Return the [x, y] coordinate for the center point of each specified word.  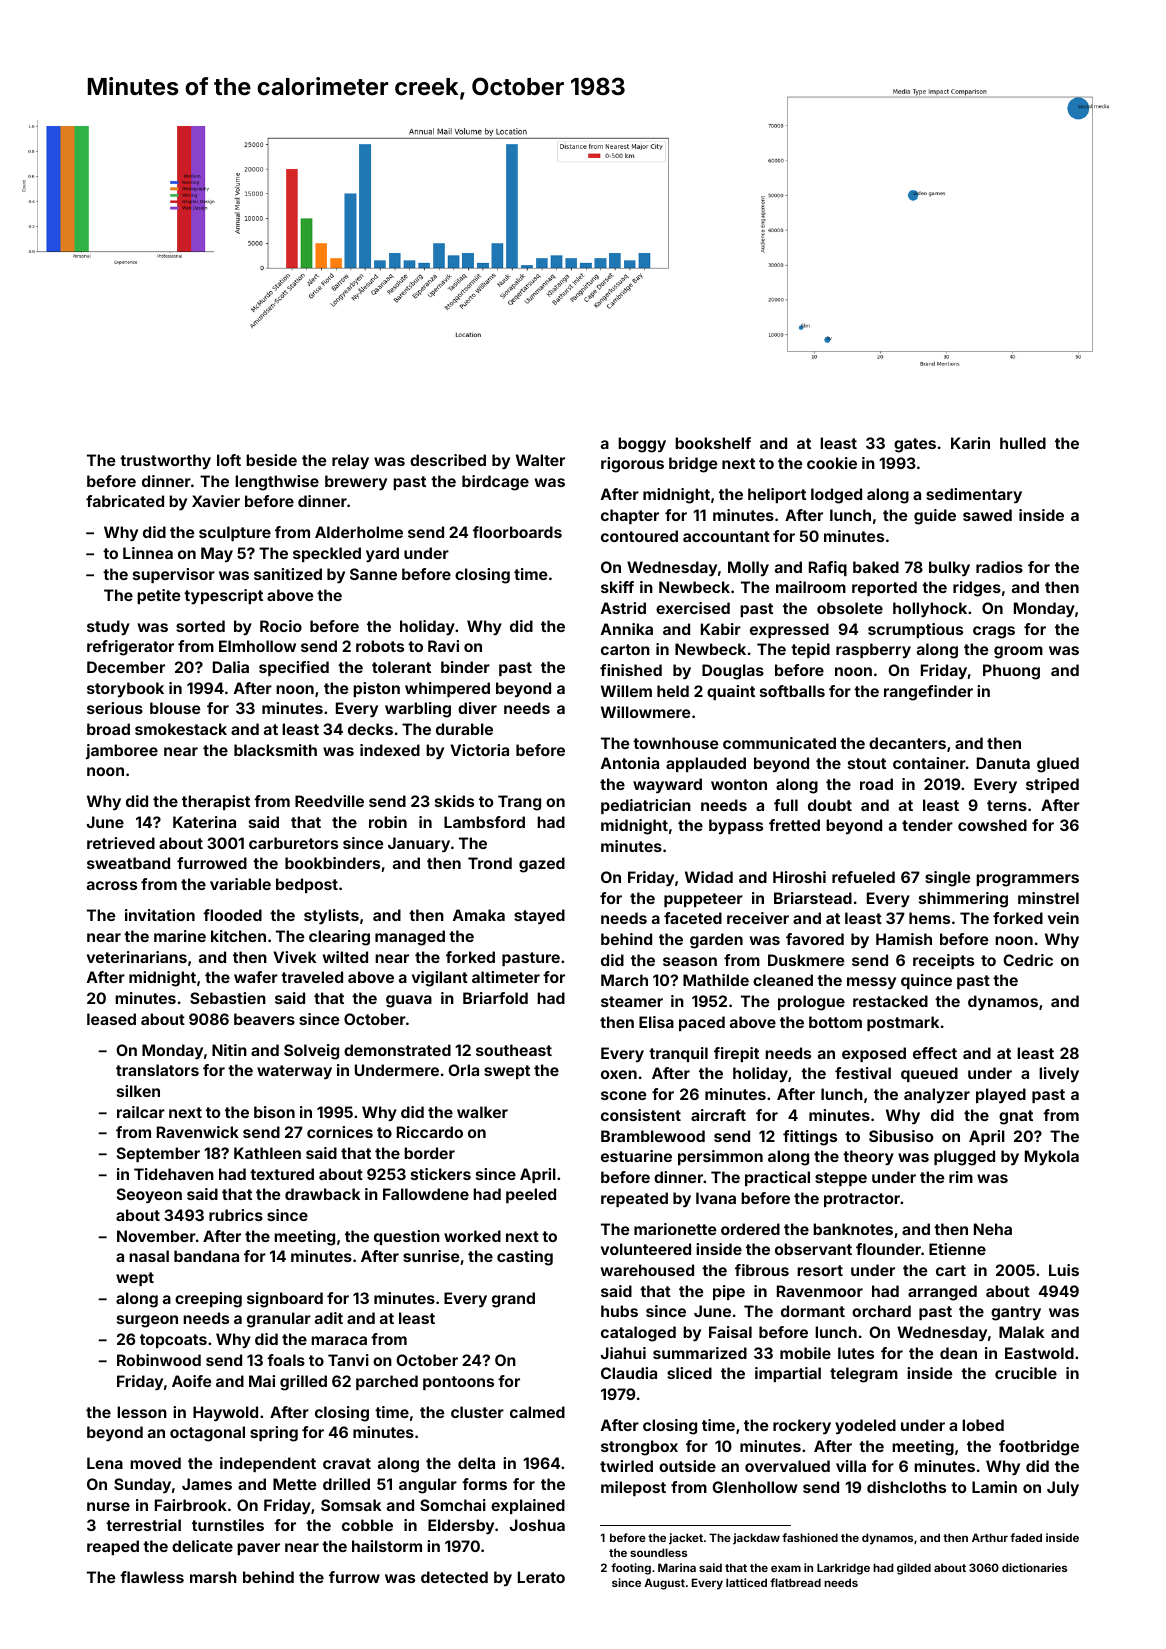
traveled [312, 977]
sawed [987, 515]
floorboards [517, 532]
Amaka [479, 915]
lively [1059, 1075]
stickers [441, 1174]
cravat [347, 1463]
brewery [356, 483]
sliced [689, 1373]
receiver [758, 918]
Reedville [329, 801]
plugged [964, 1158]
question [407, 1237]
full [786, 805]
